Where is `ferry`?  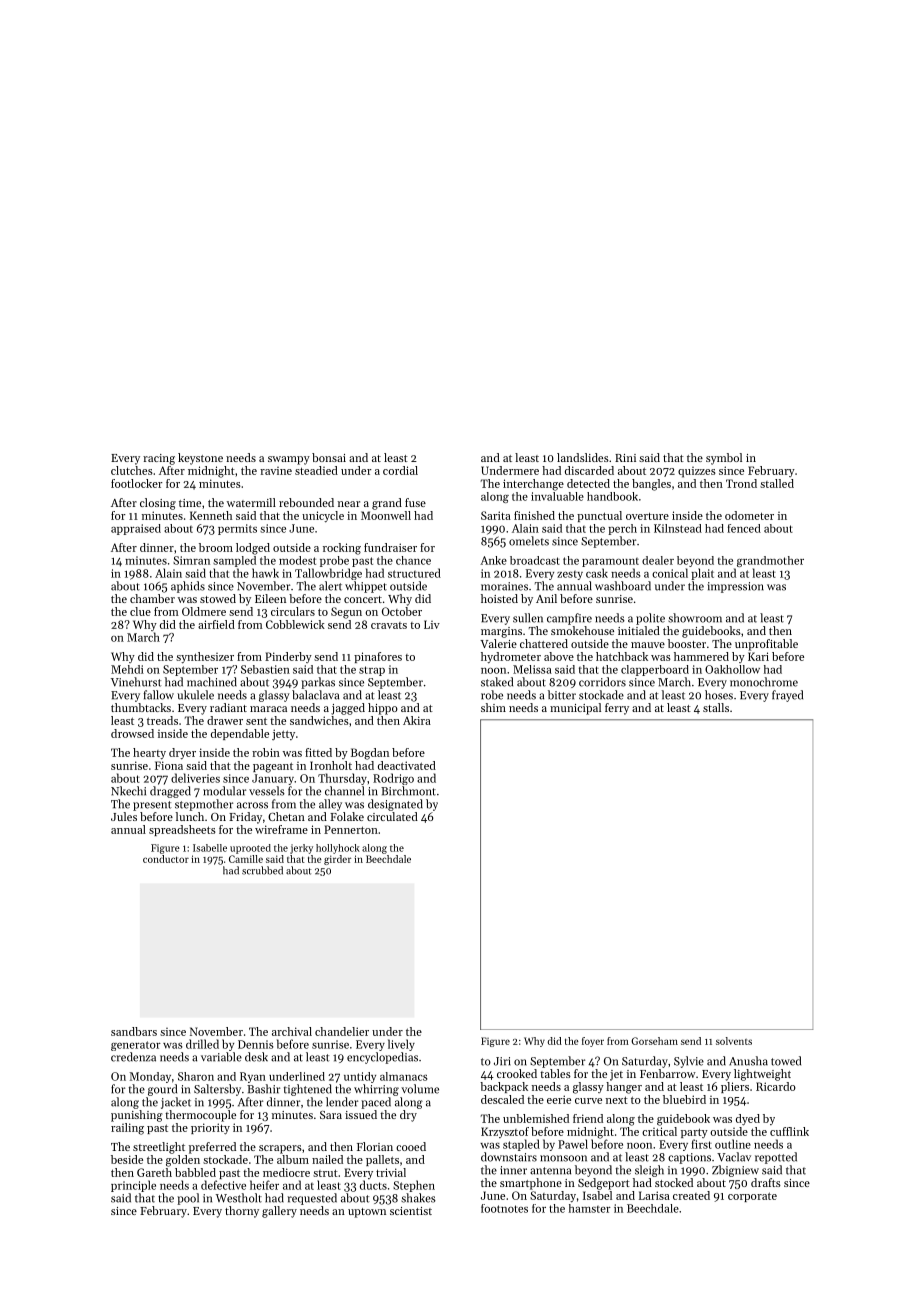 ferry is located at coordinates (617, 709).
